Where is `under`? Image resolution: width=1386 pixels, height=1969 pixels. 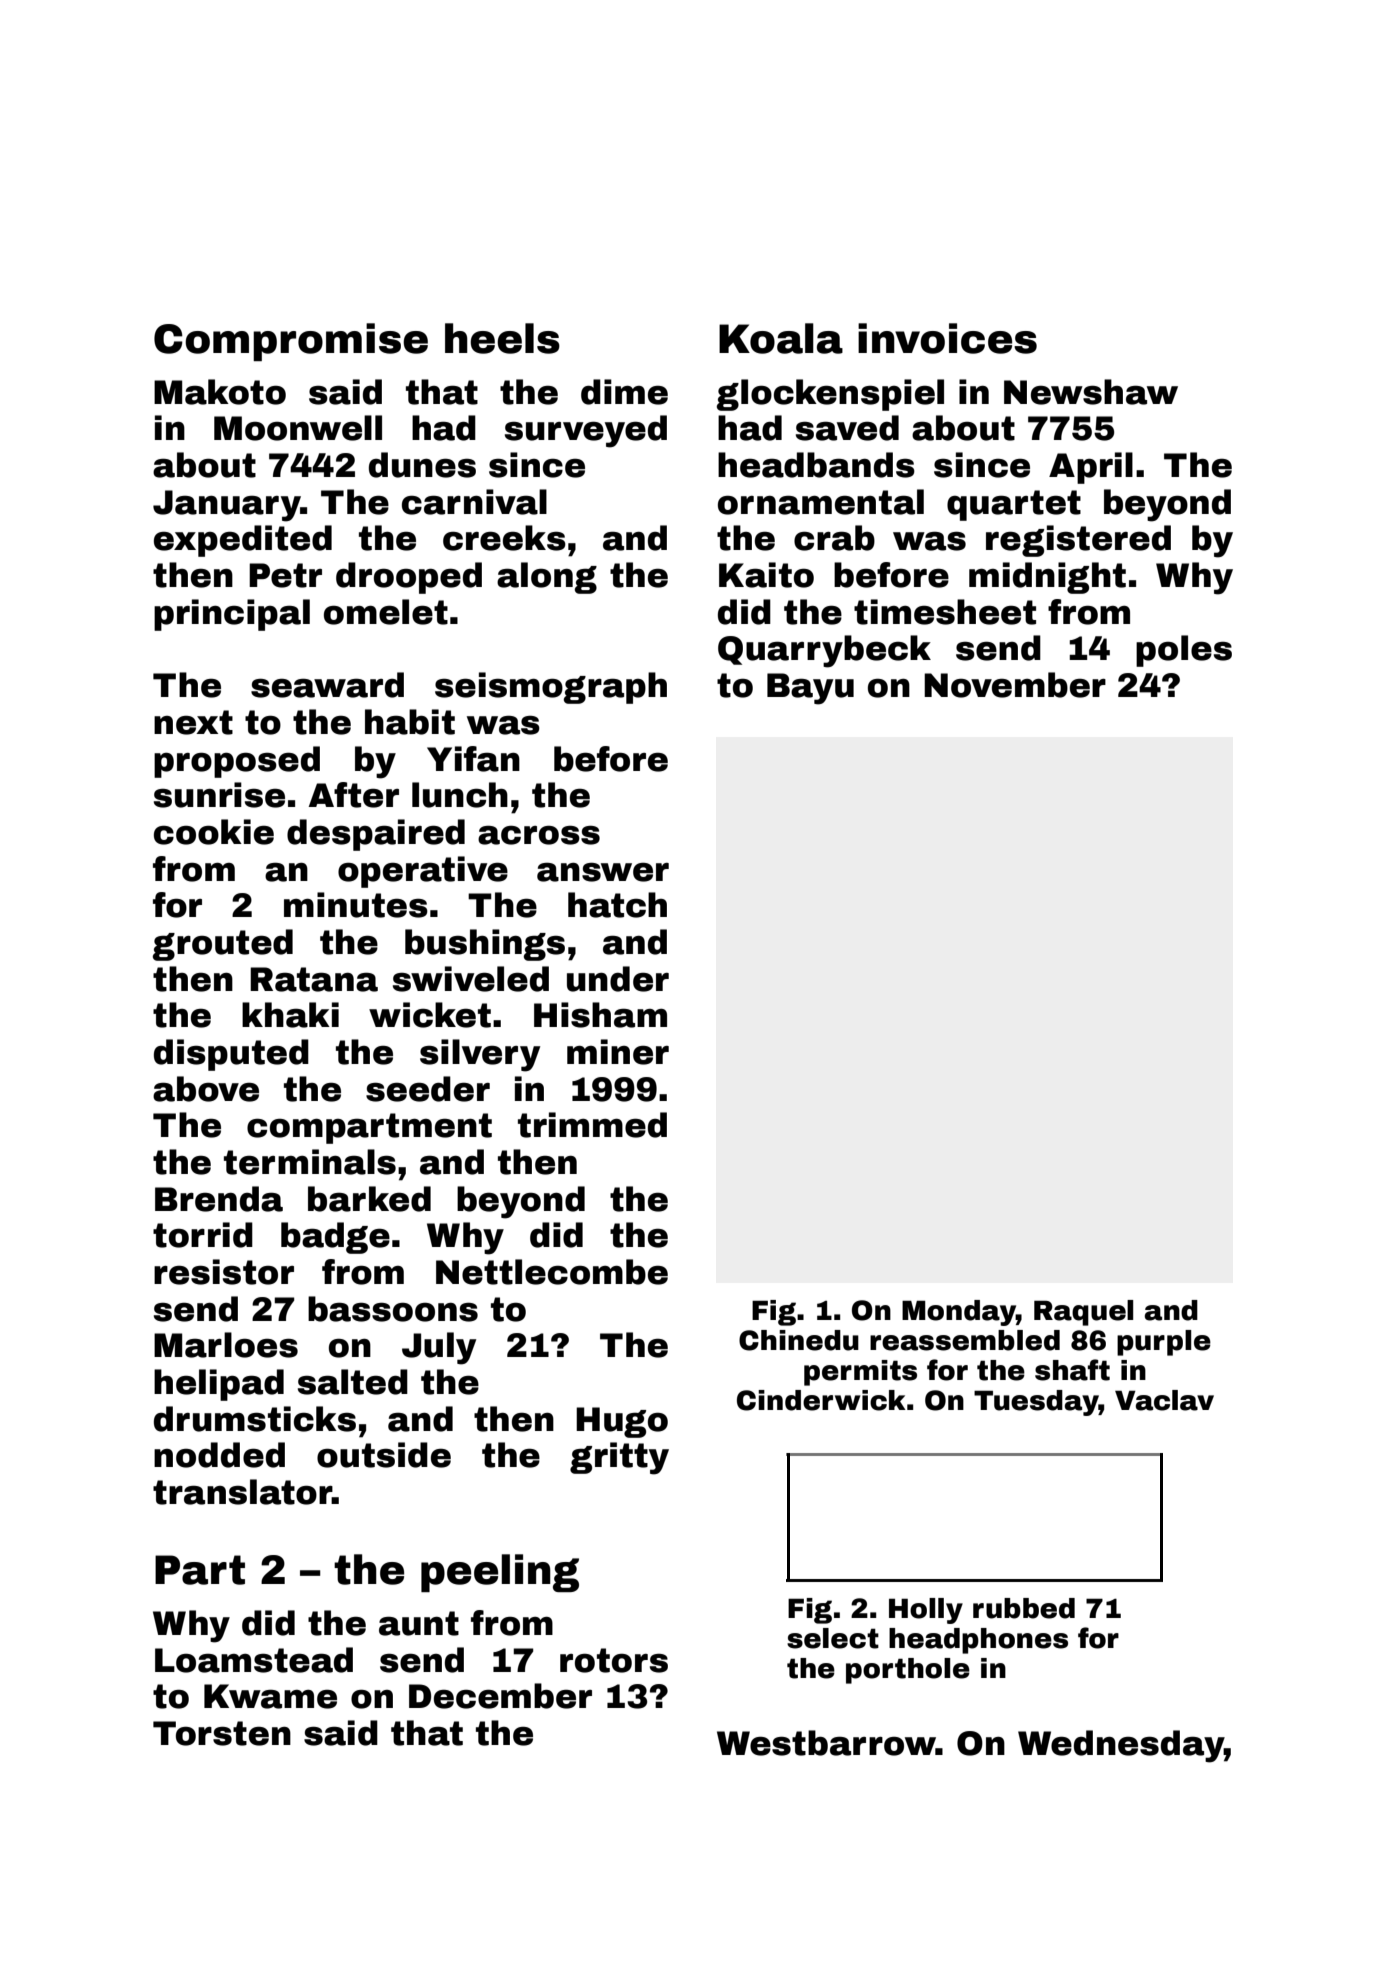 under is located at coordinates (618, 979).
